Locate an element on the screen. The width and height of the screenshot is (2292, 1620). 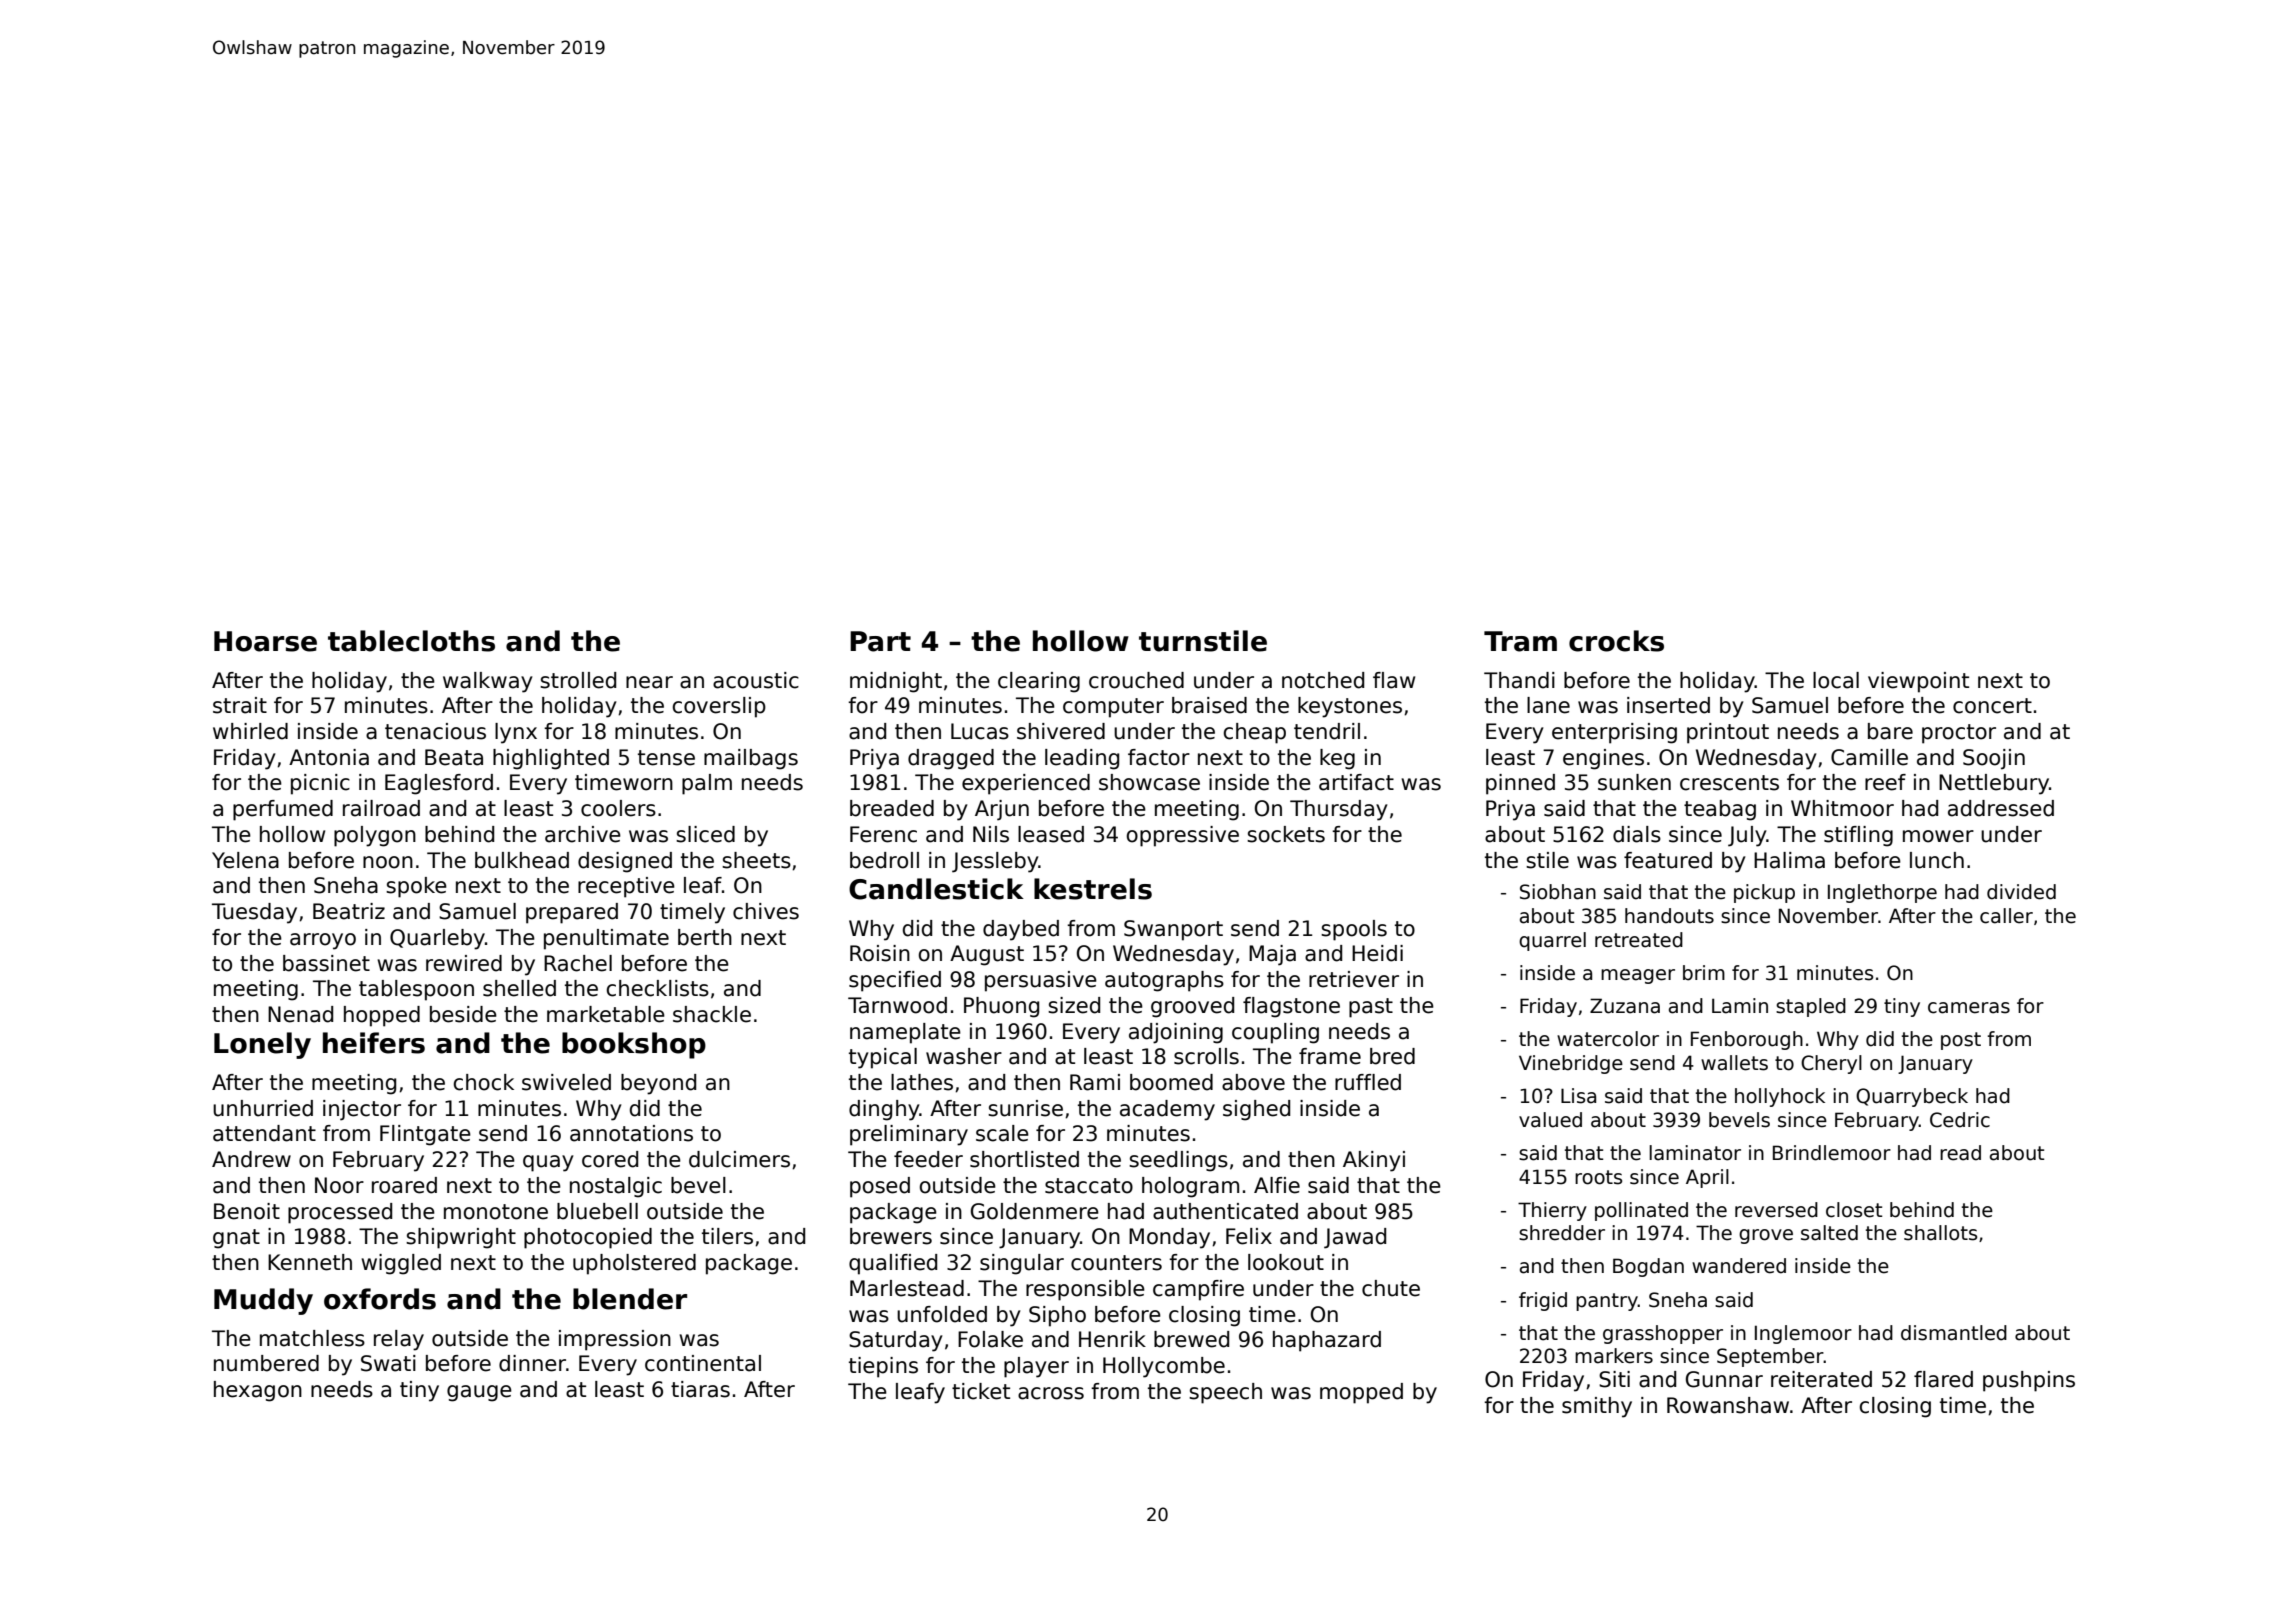
Akinyi is located at coordinates (1374, 1161).
